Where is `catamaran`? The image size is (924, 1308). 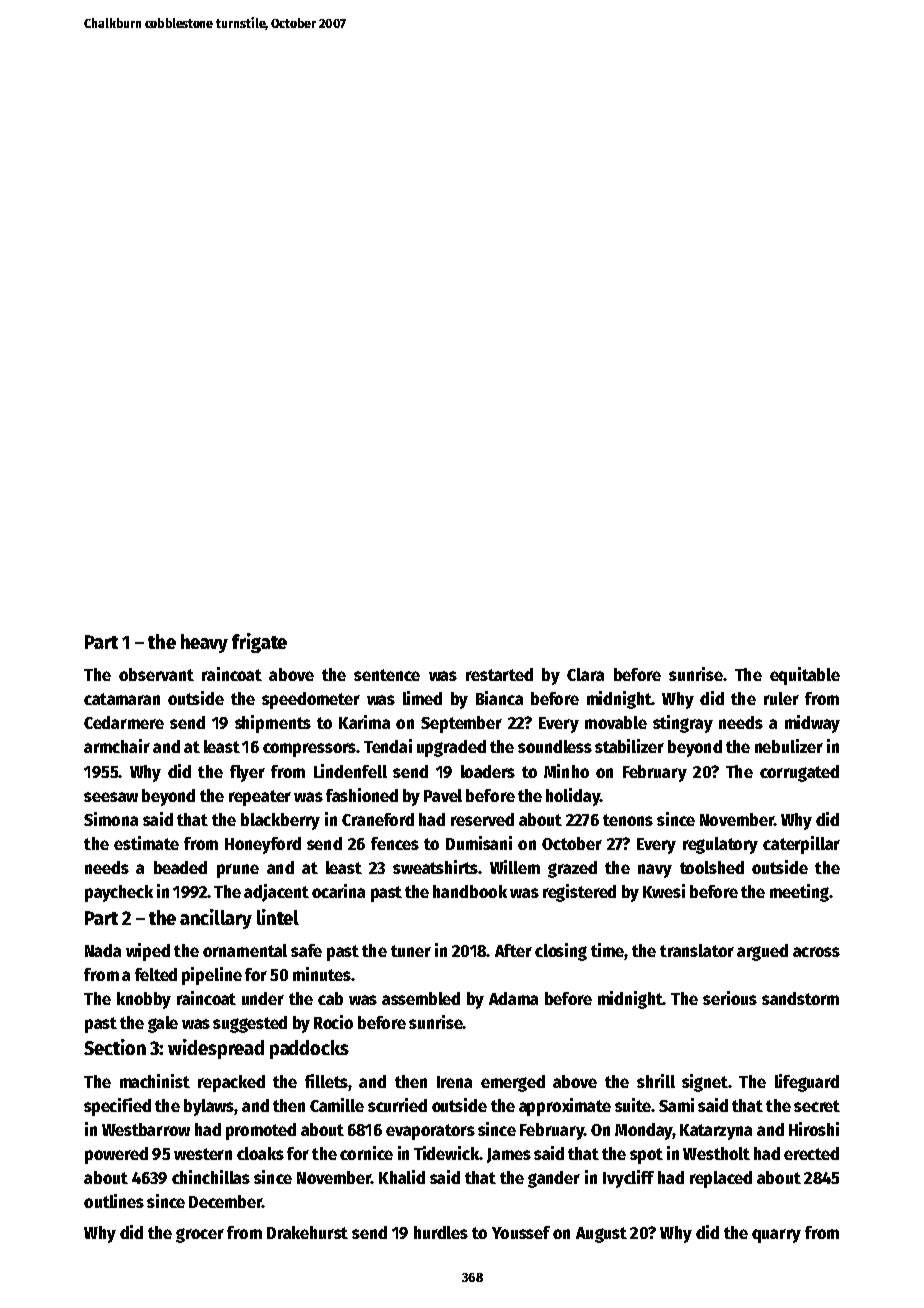 catamaran is located at coordinates (122, 699).
